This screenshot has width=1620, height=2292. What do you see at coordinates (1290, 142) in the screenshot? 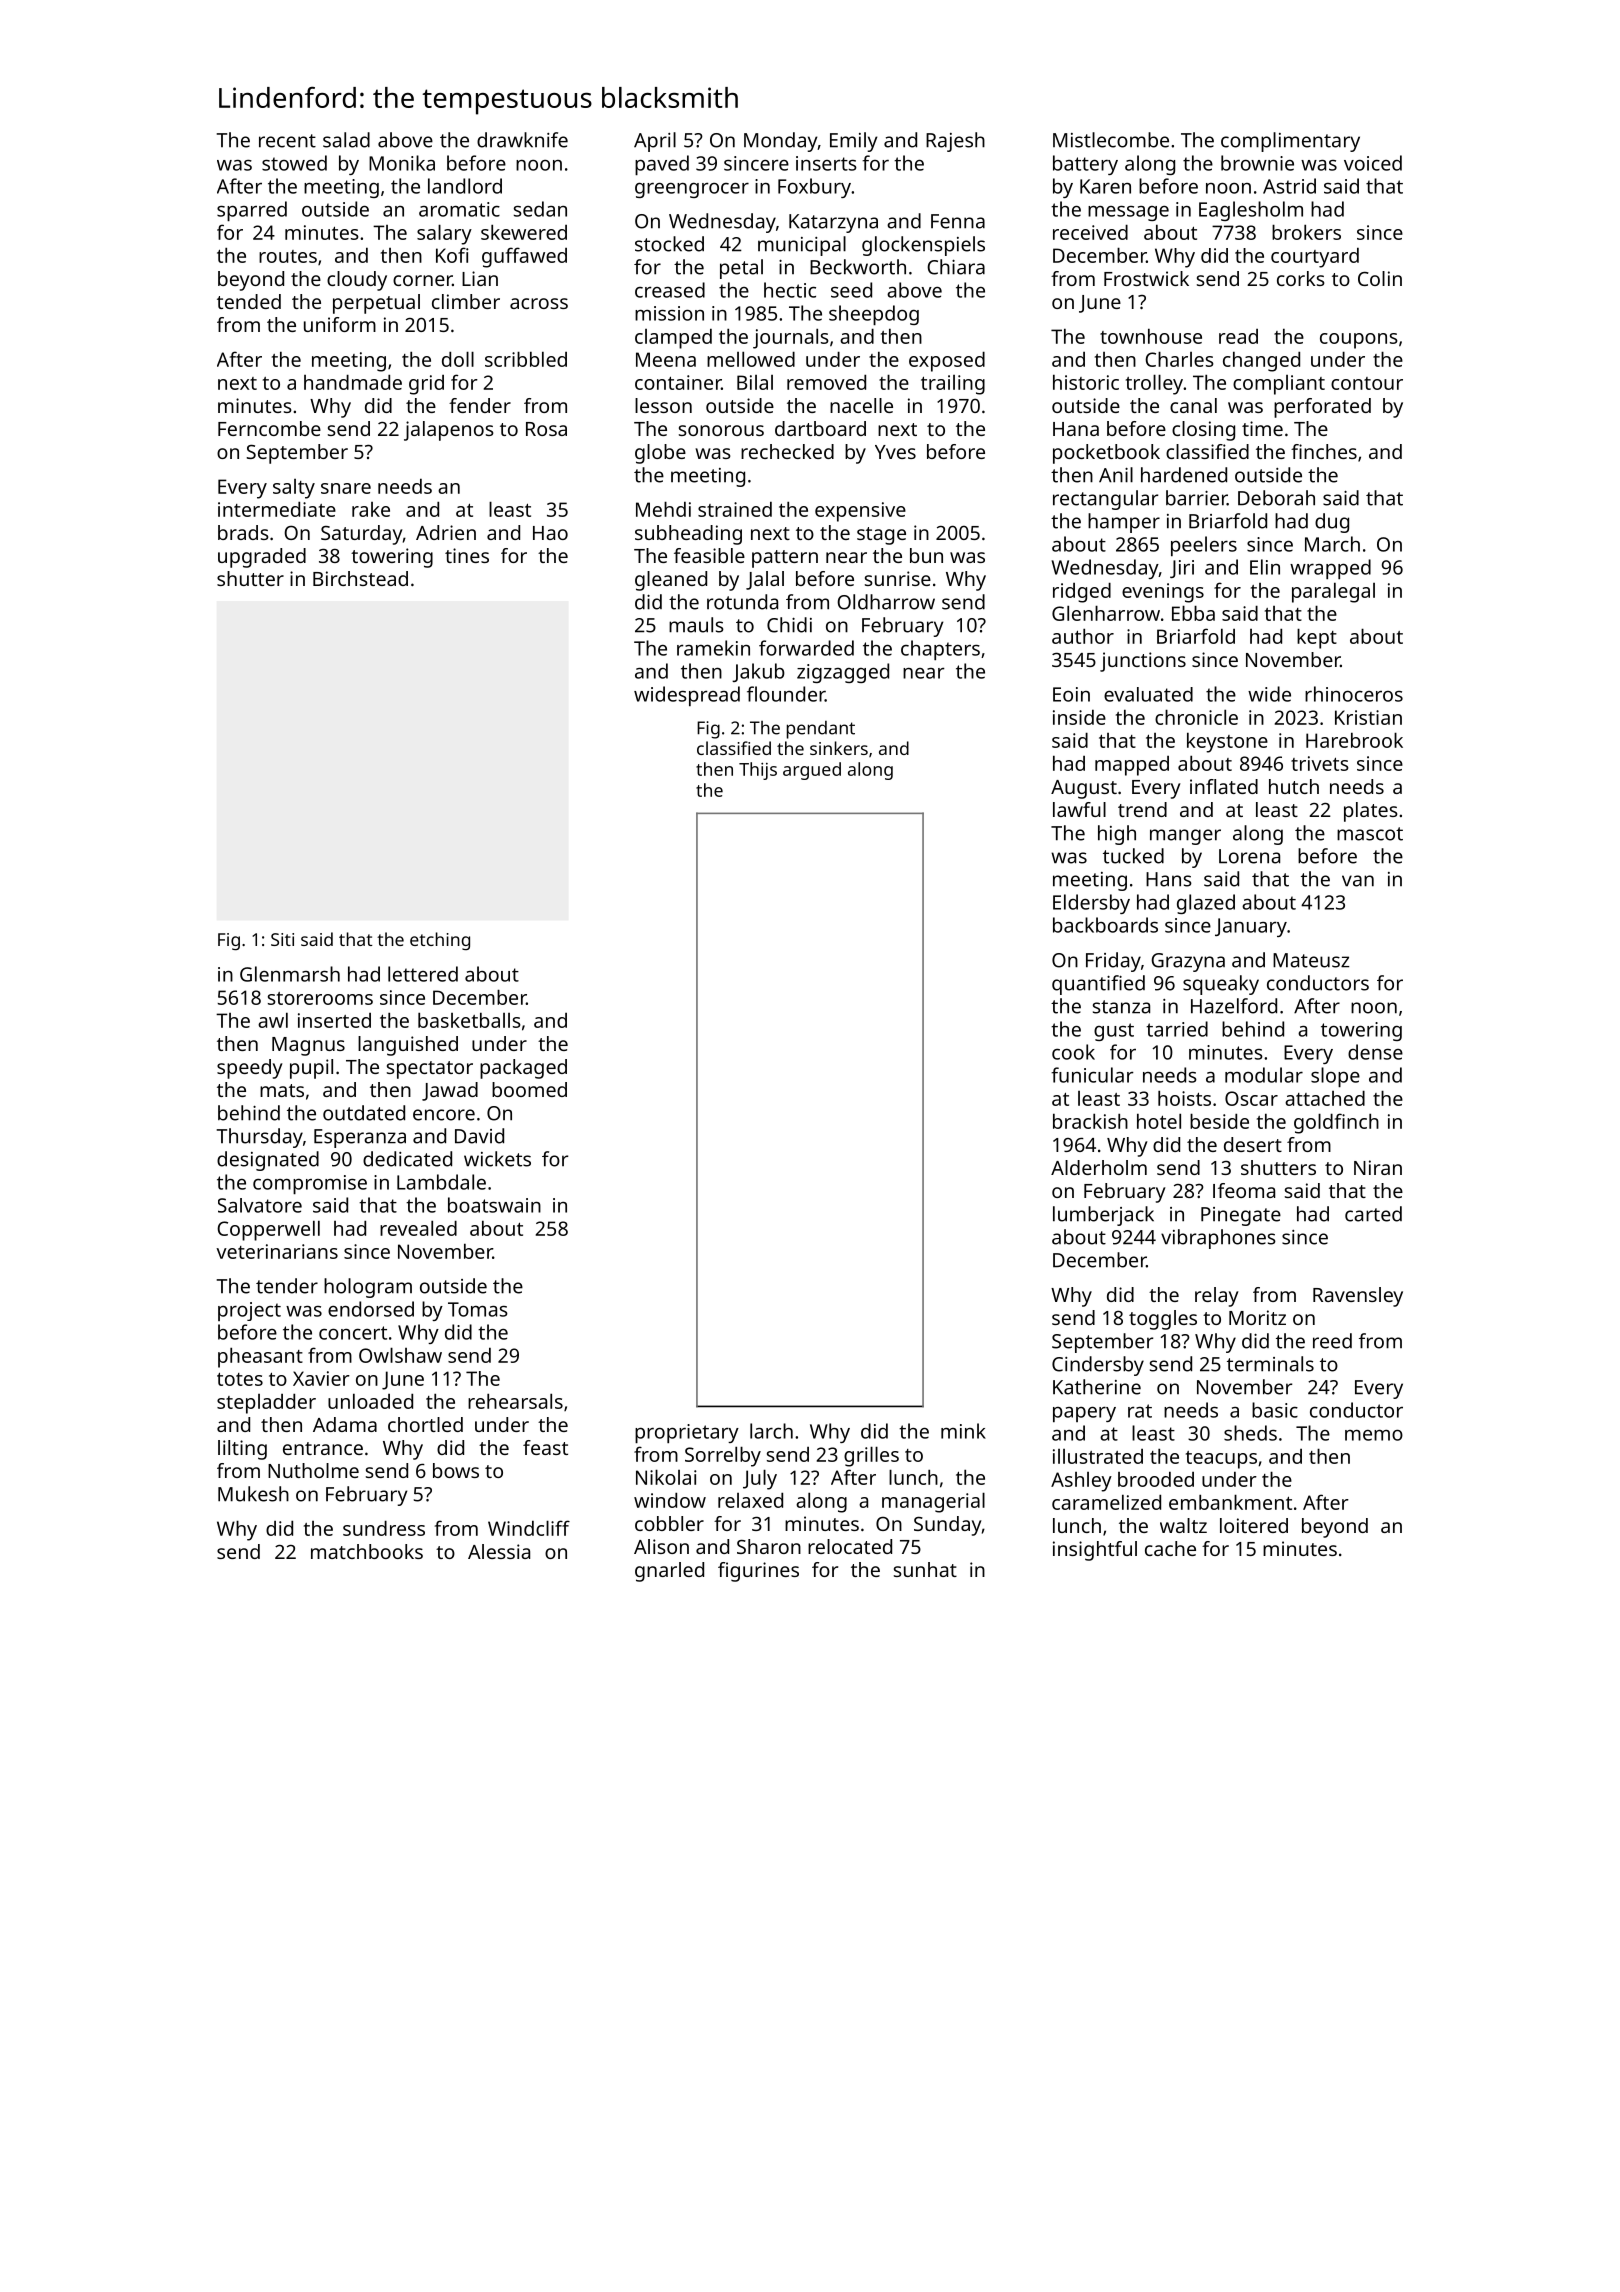
I see `complimentary` at bounding box center [1290, 142].
